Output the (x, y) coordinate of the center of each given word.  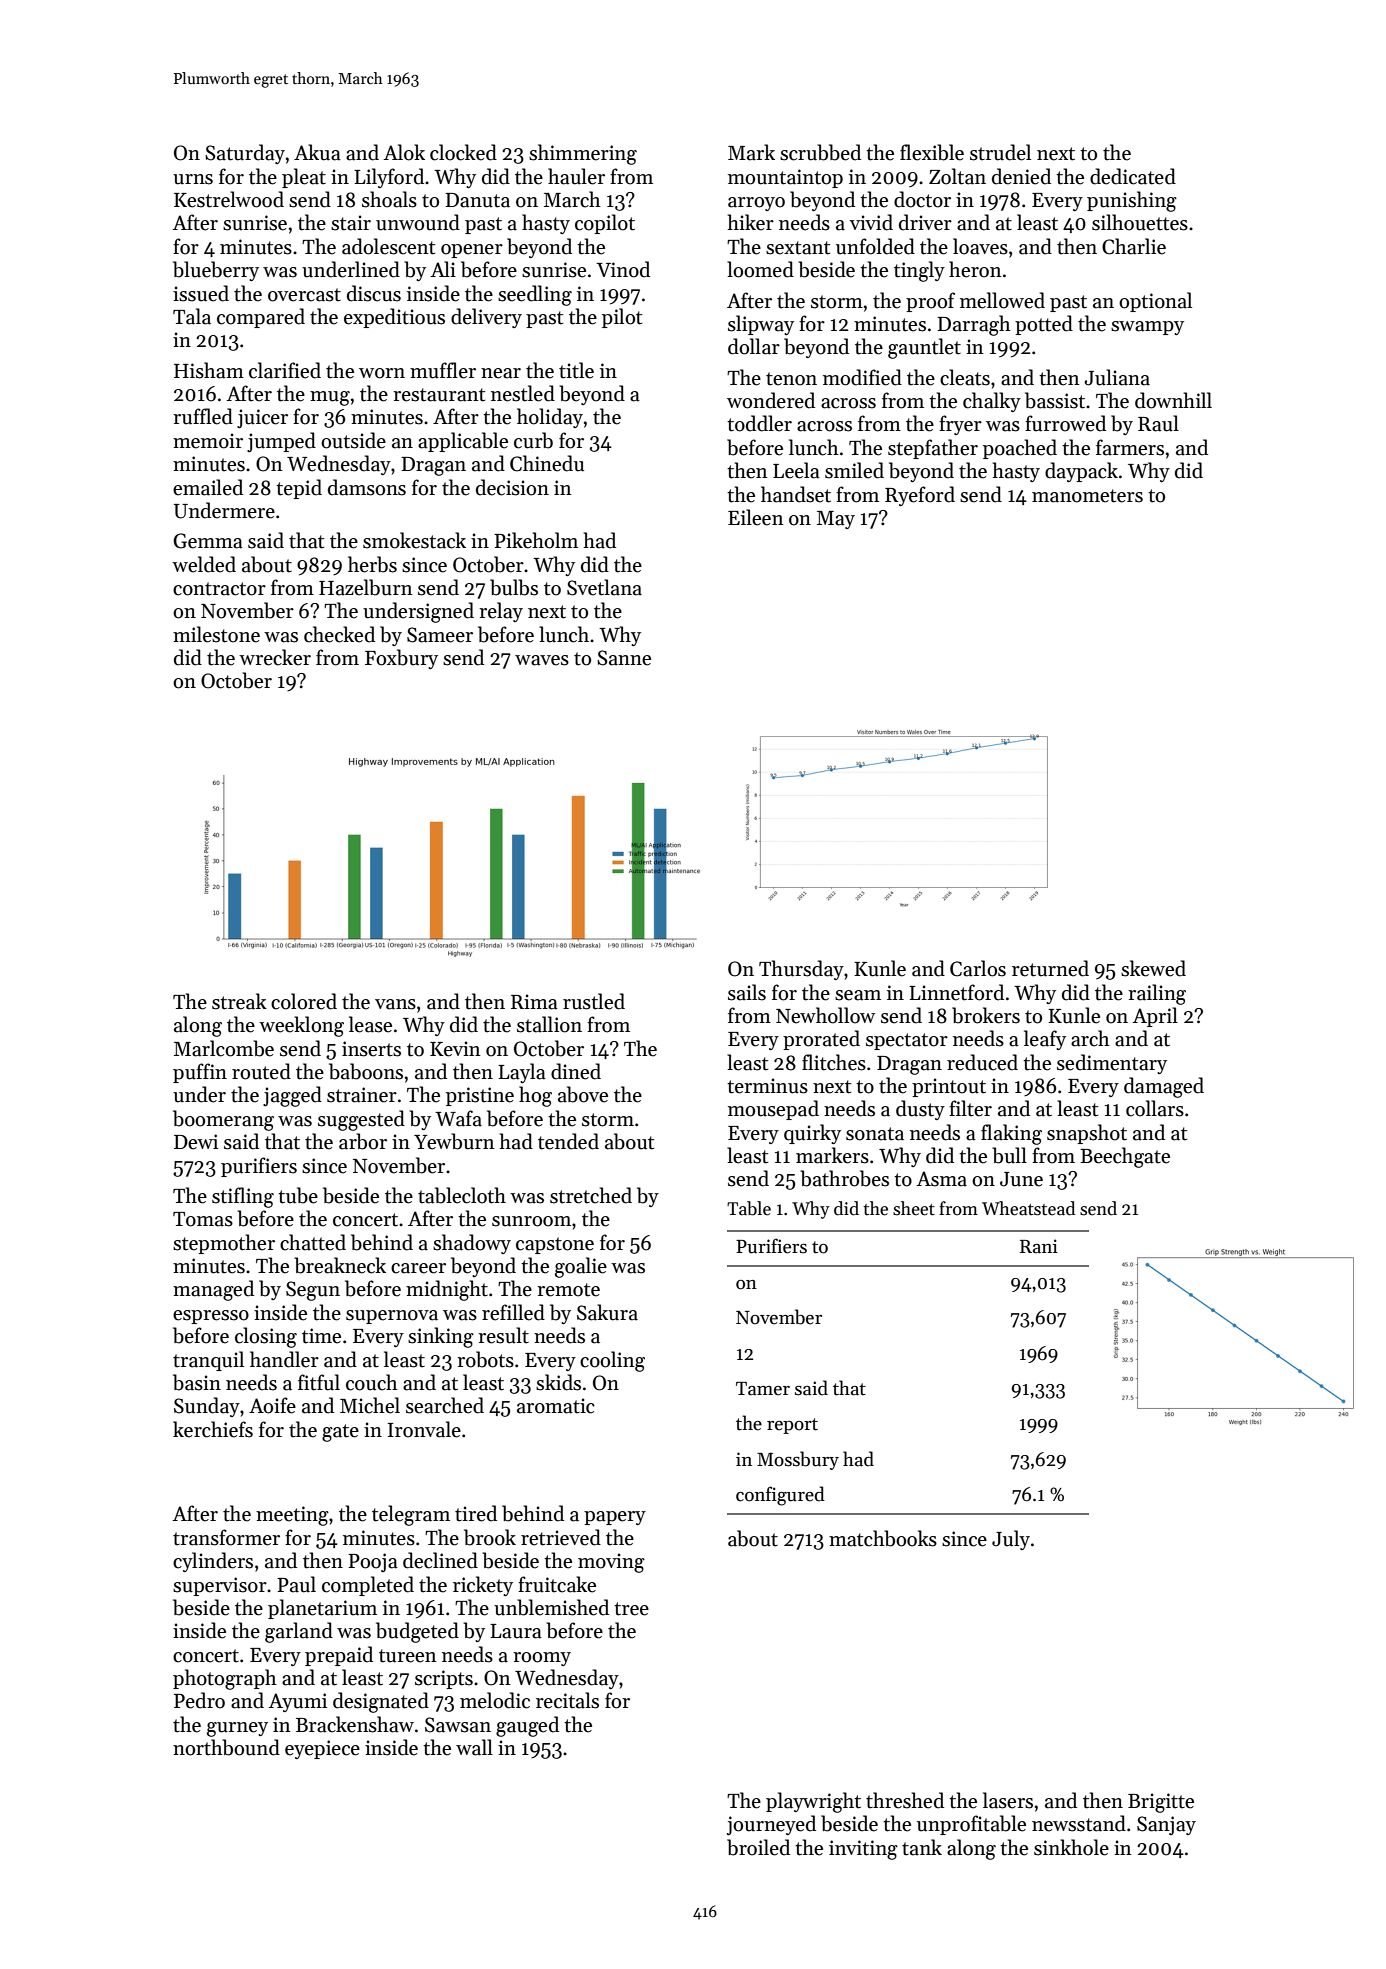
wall (474, 1747)
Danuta (477, 200)
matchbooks (883, 1538)
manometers (1087, 496)
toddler (759, 423)
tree (631, 1609)
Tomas (203, 1219)
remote (568, 1290)
